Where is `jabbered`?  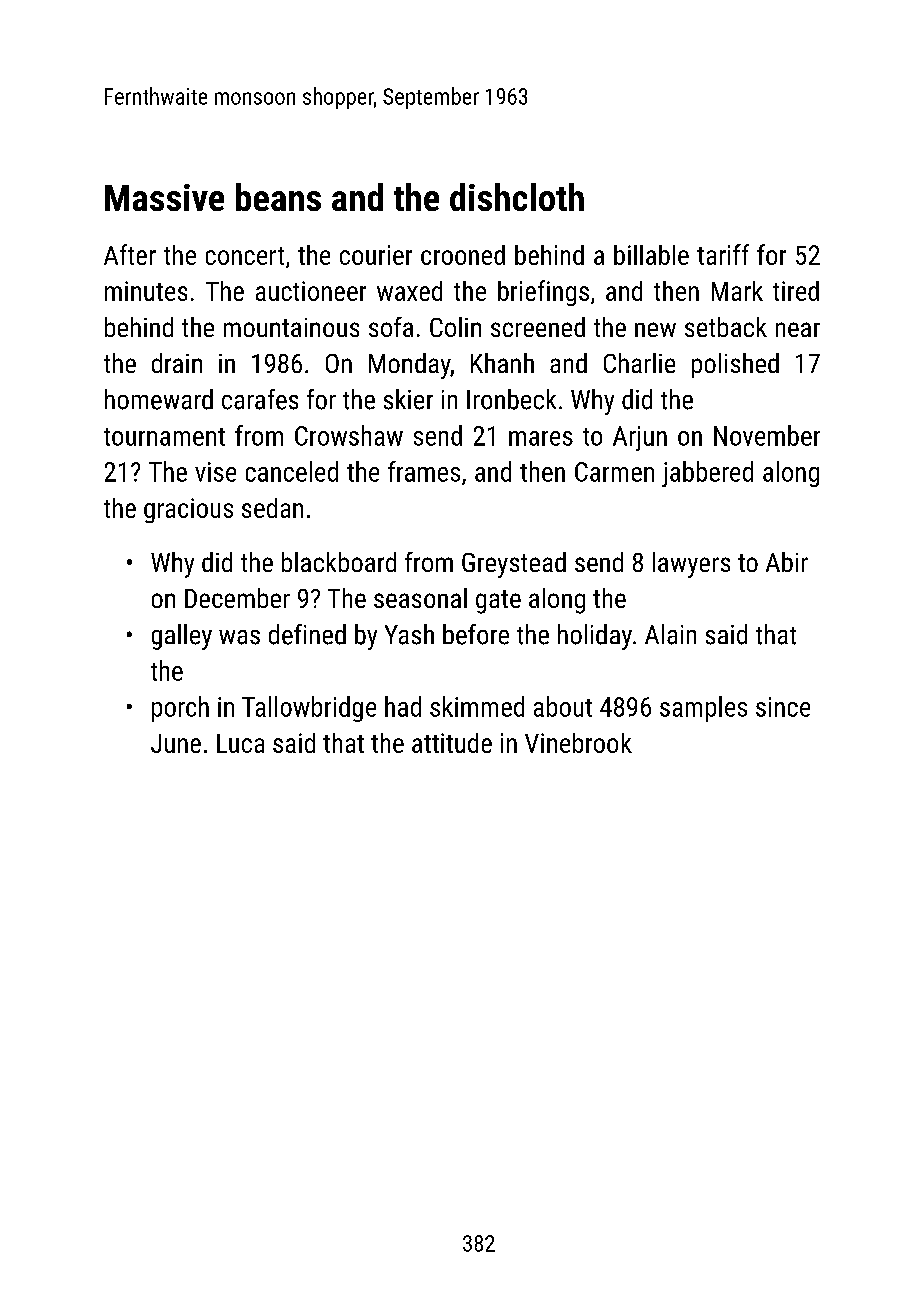 jabbered is located at coordinates (707, 474).
